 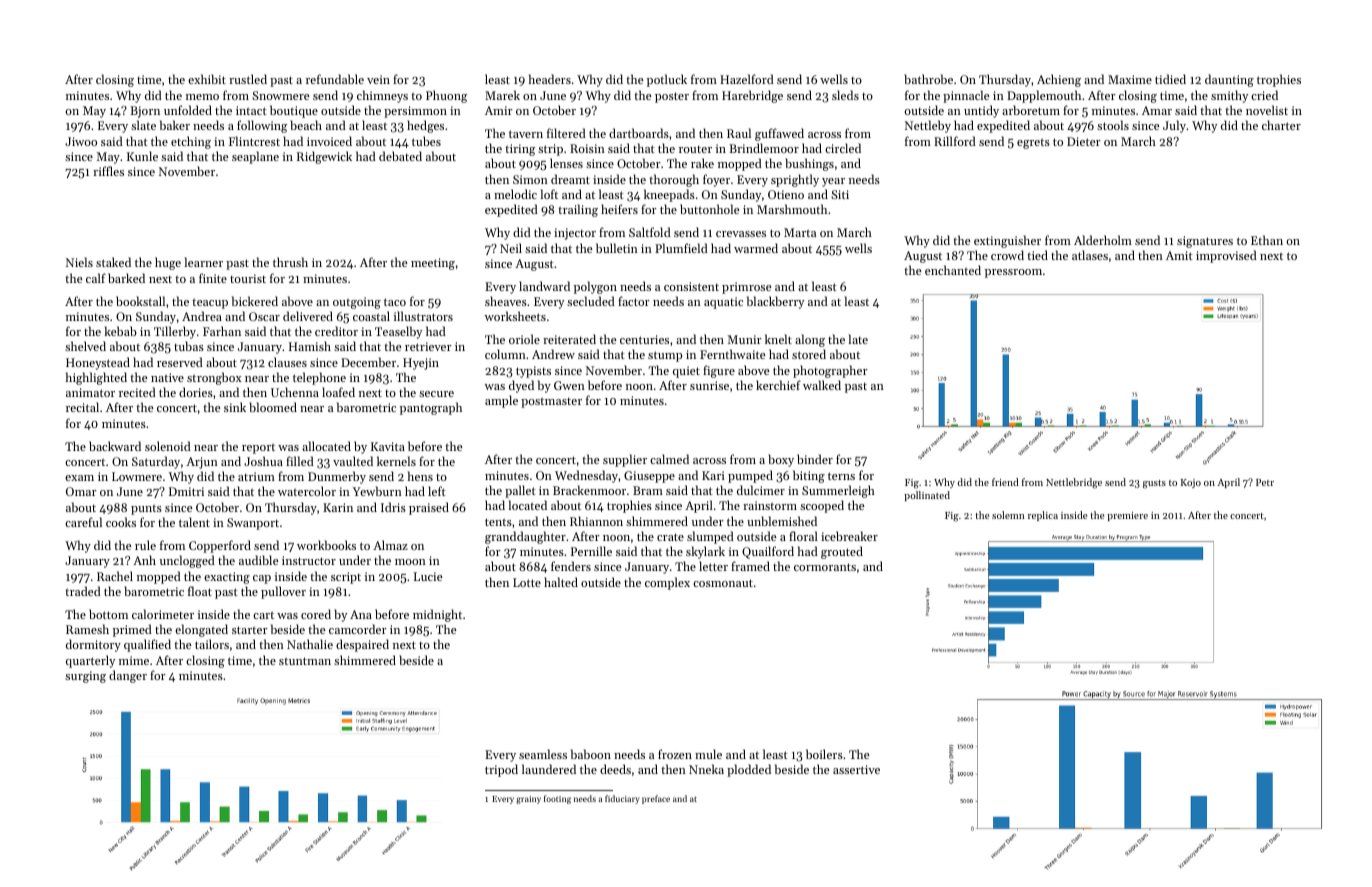 I want to click on tidied, so click(x=1170, y=79).
